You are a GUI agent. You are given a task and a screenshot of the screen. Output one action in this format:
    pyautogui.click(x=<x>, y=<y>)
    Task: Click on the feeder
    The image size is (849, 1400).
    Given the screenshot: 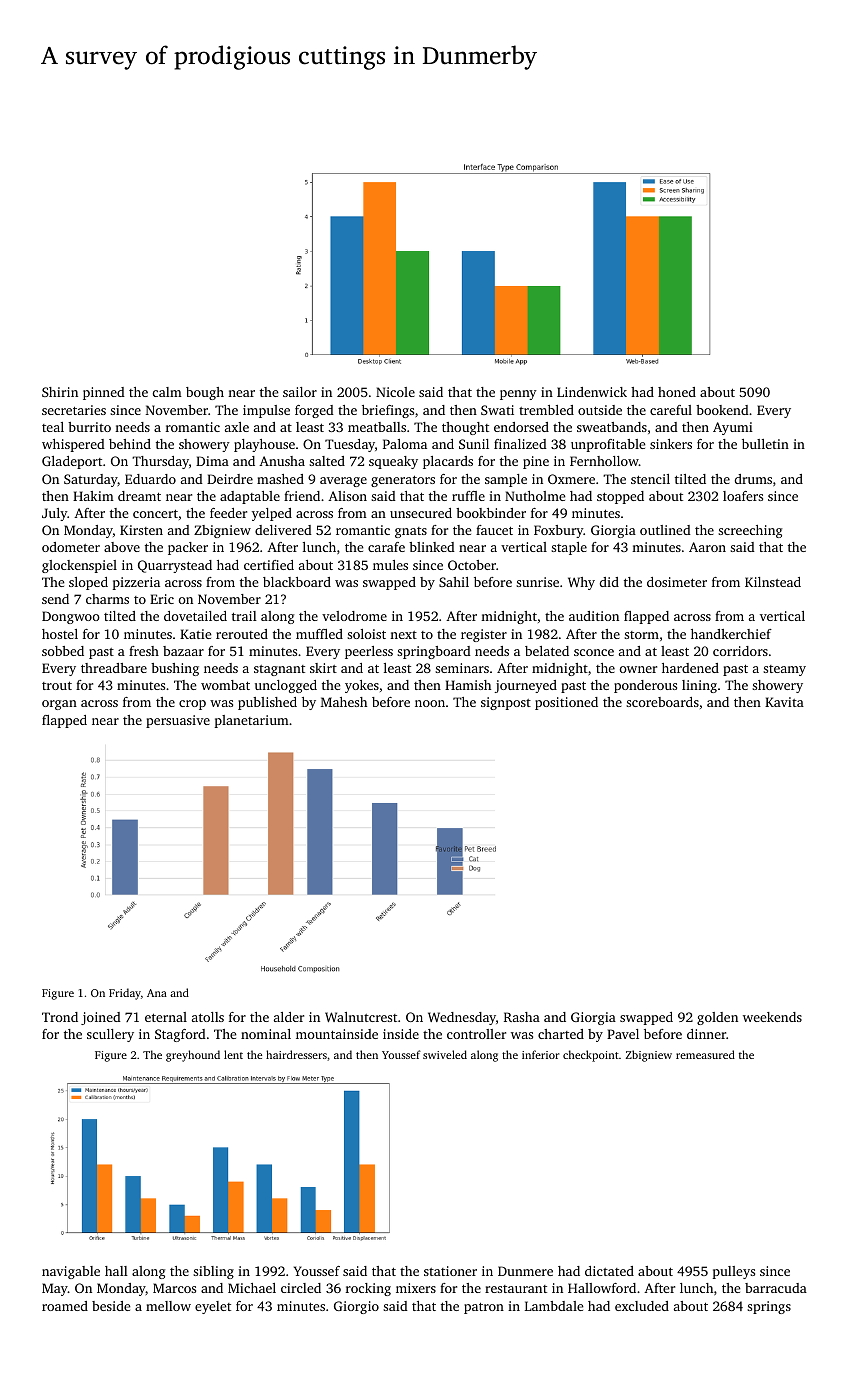 What is the action you would take?
    pyautogui.click(x=228, y=513)
